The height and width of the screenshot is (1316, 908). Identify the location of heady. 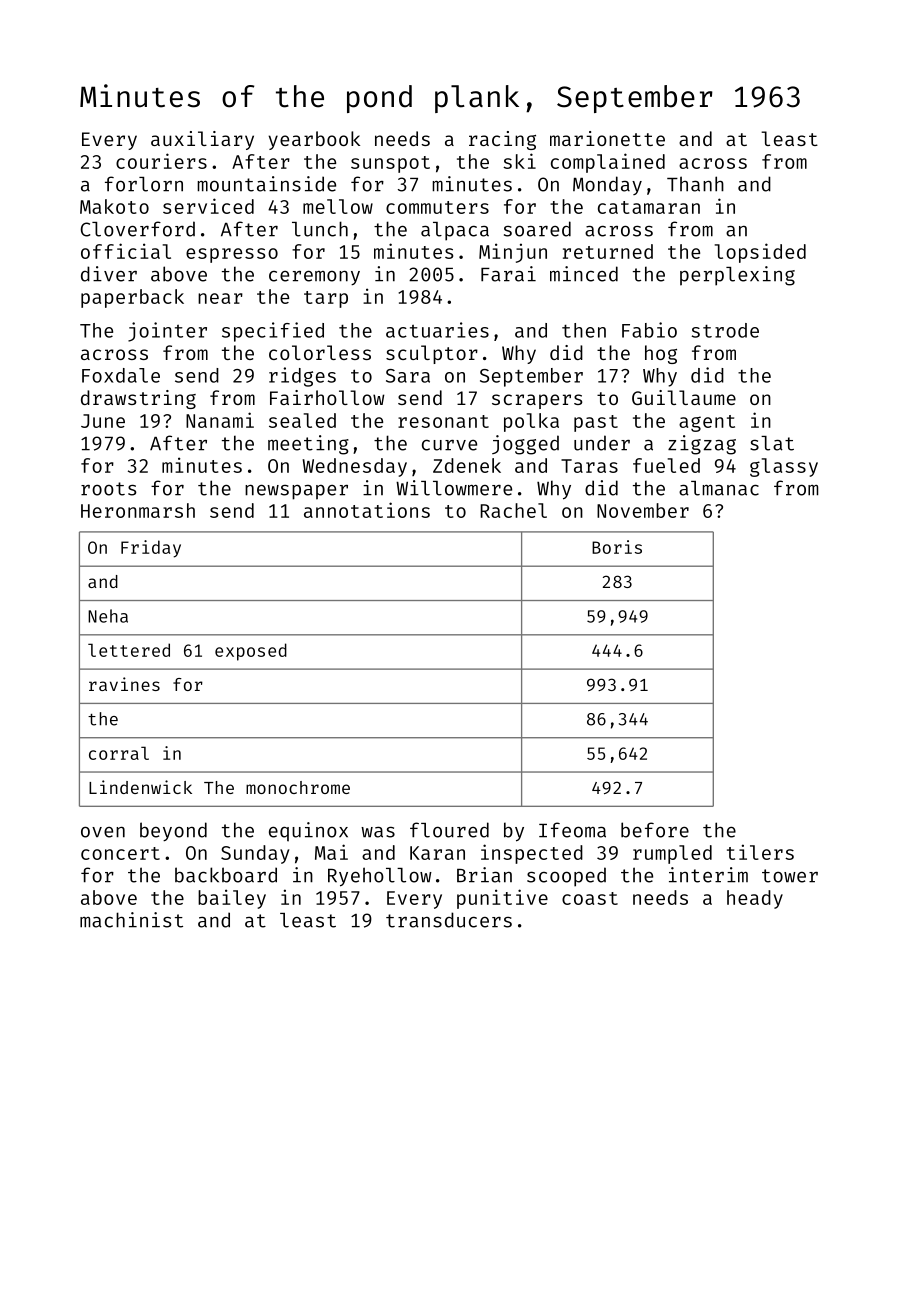
(755, 899).
